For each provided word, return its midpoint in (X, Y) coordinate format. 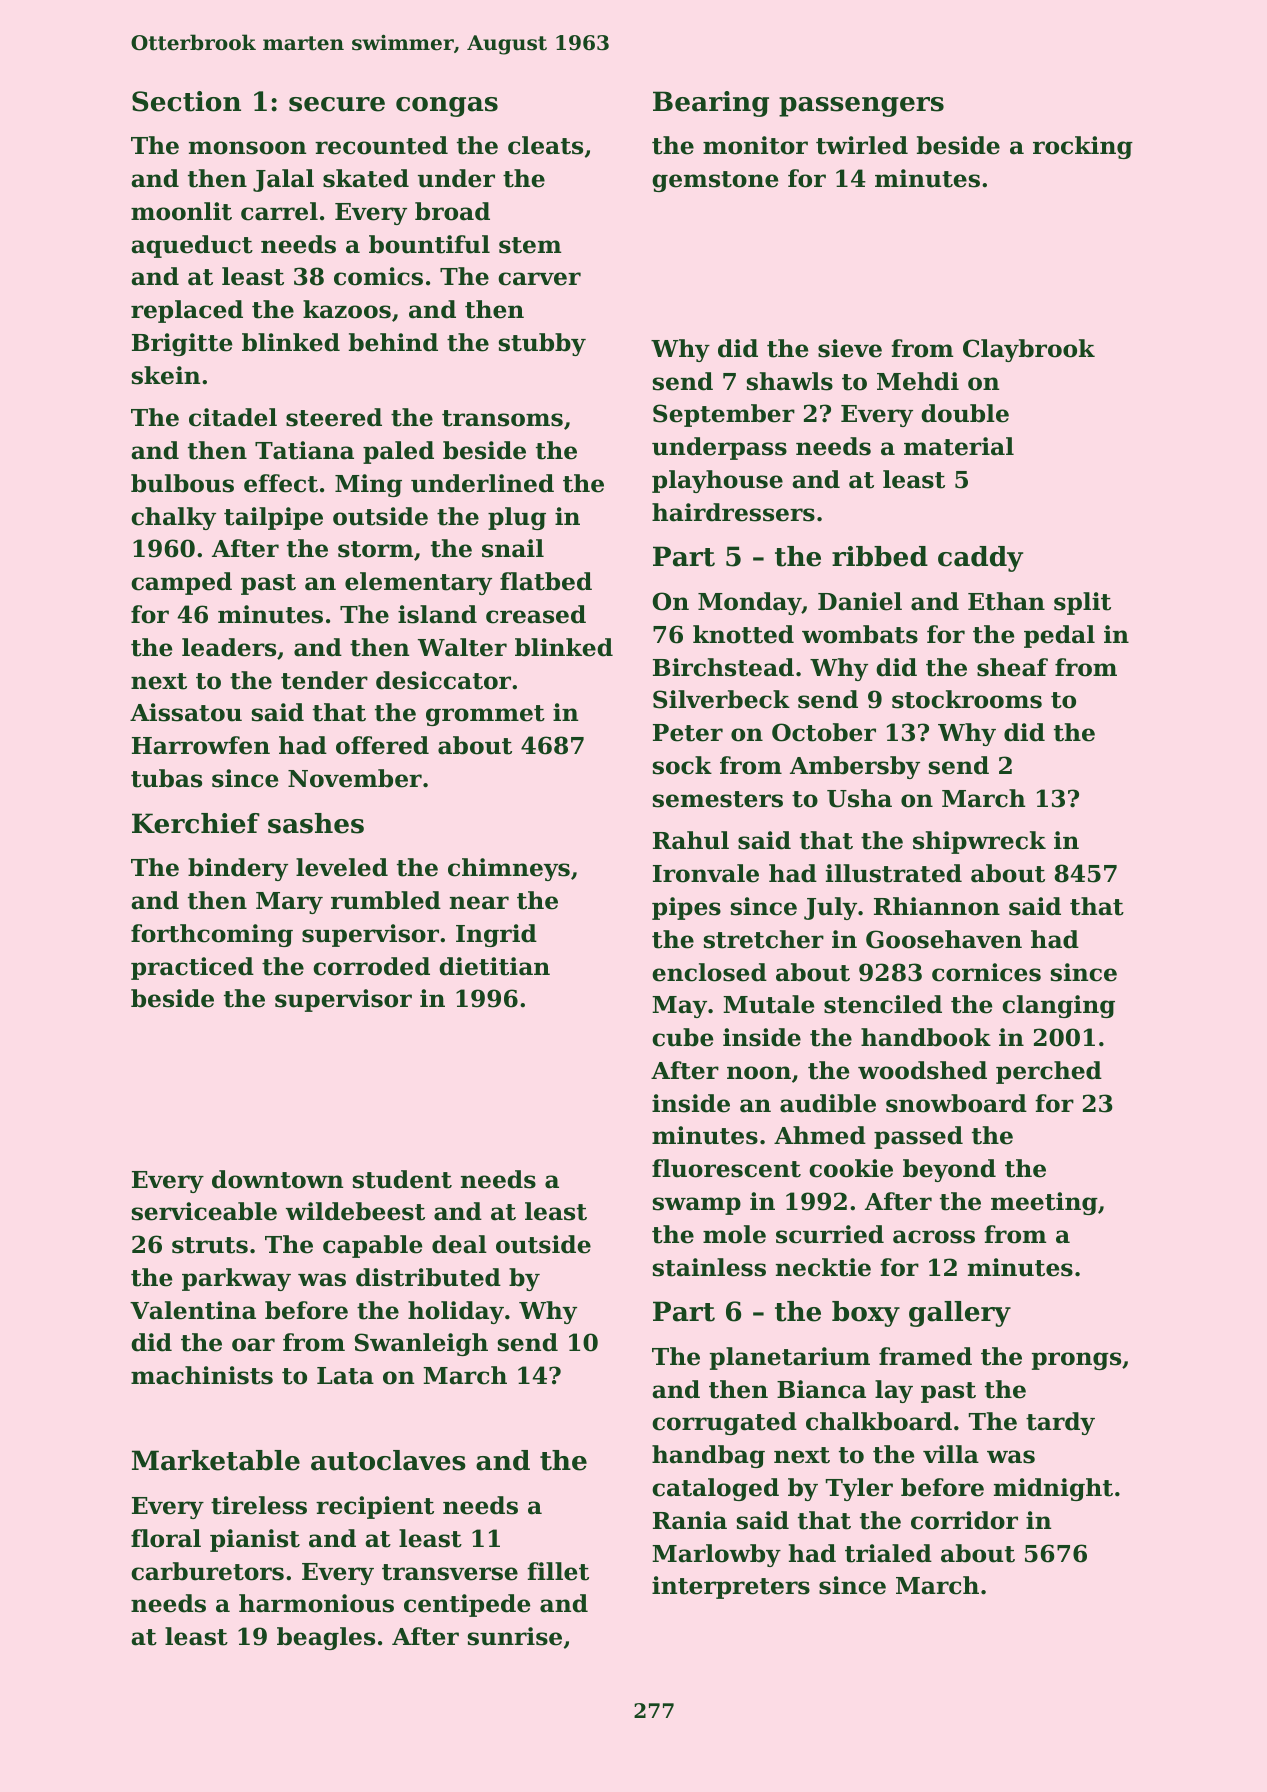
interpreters (731, 1587)
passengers (861, 107)
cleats (545, 145)
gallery (960, 1314)
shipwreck (979, 842)
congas (447, 107)
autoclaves (388, 1460)
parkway (236, 1279)
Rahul (691, 840)
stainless (709, 1267)
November (355, 778)
